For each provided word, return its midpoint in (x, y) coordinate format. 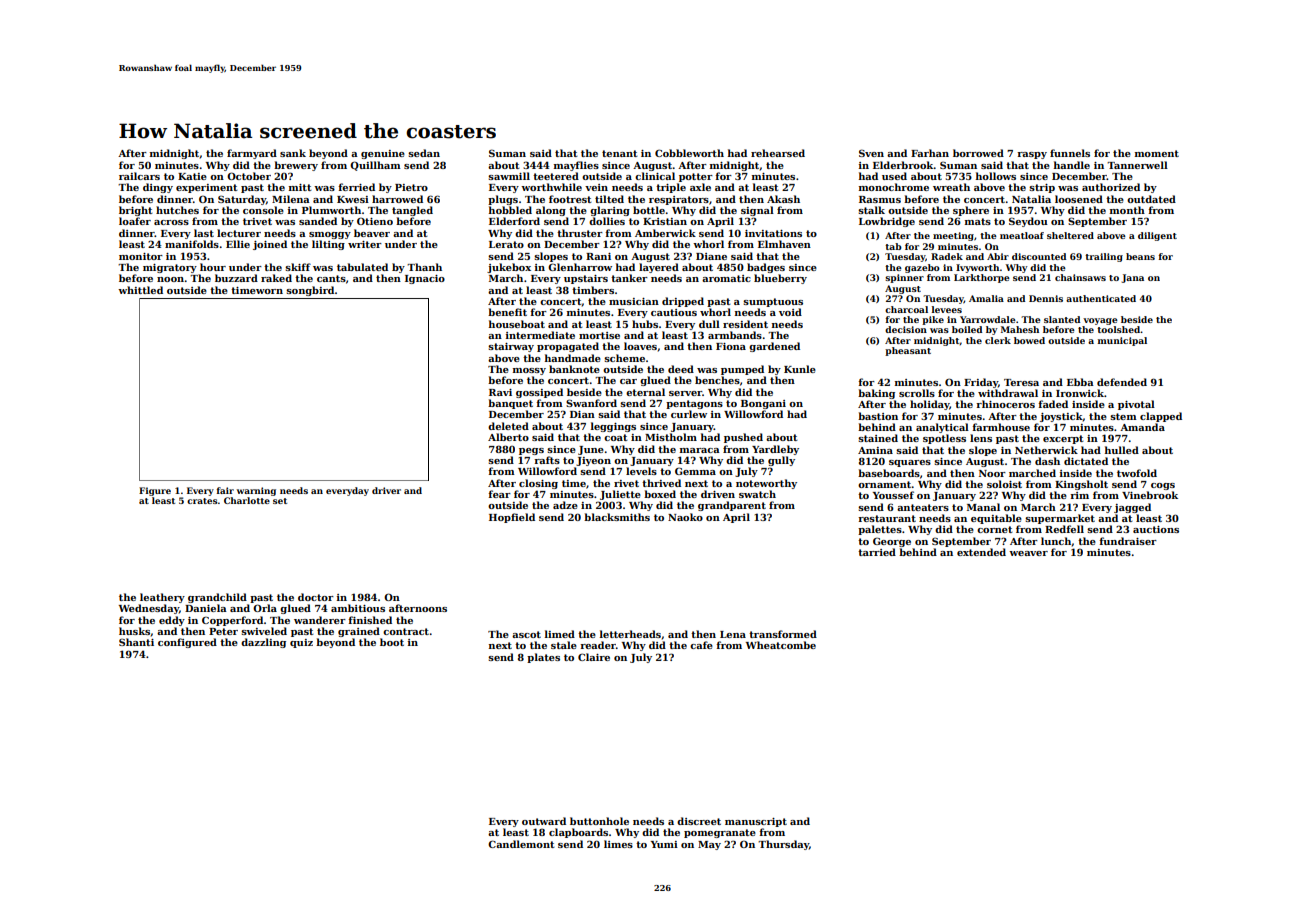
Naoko (685, 517)
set (280, 501)
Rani (598, 256)
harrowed (397, 199)
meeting (953, 236)
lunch (1056, 541)
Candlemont (521, 844)
